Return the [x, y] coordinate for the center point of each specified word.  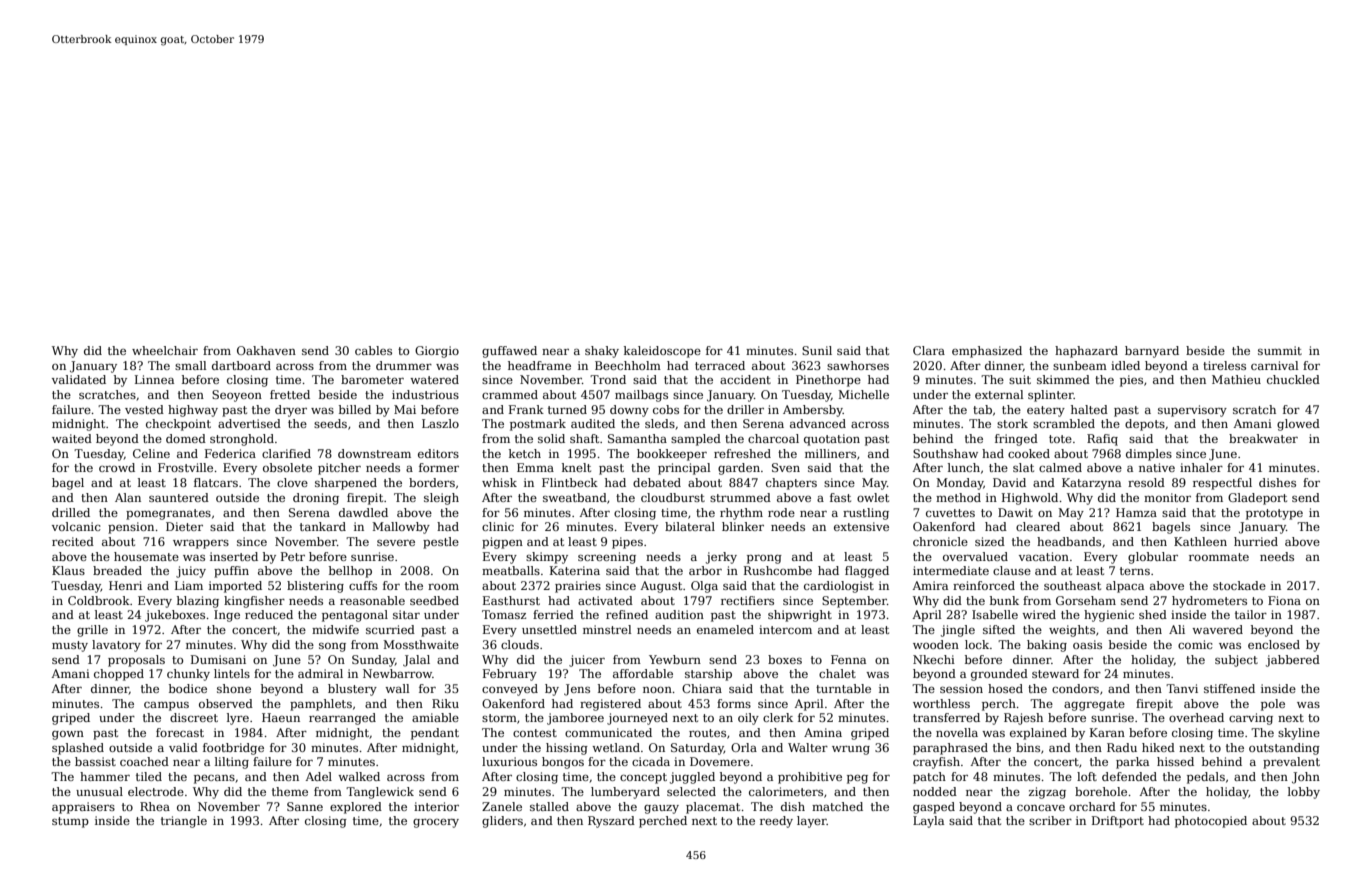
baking [1047, 646]
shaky [602, 352]
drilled [71, 512]
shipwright [800, 616]
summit [1280, 350]
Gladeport [1257, 499]
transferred [946, 717]
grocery [436, 823]
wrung [851, 750]
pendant [435, 734]
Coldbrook [99, 600]
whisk [499, 482]
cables [373, 350]
